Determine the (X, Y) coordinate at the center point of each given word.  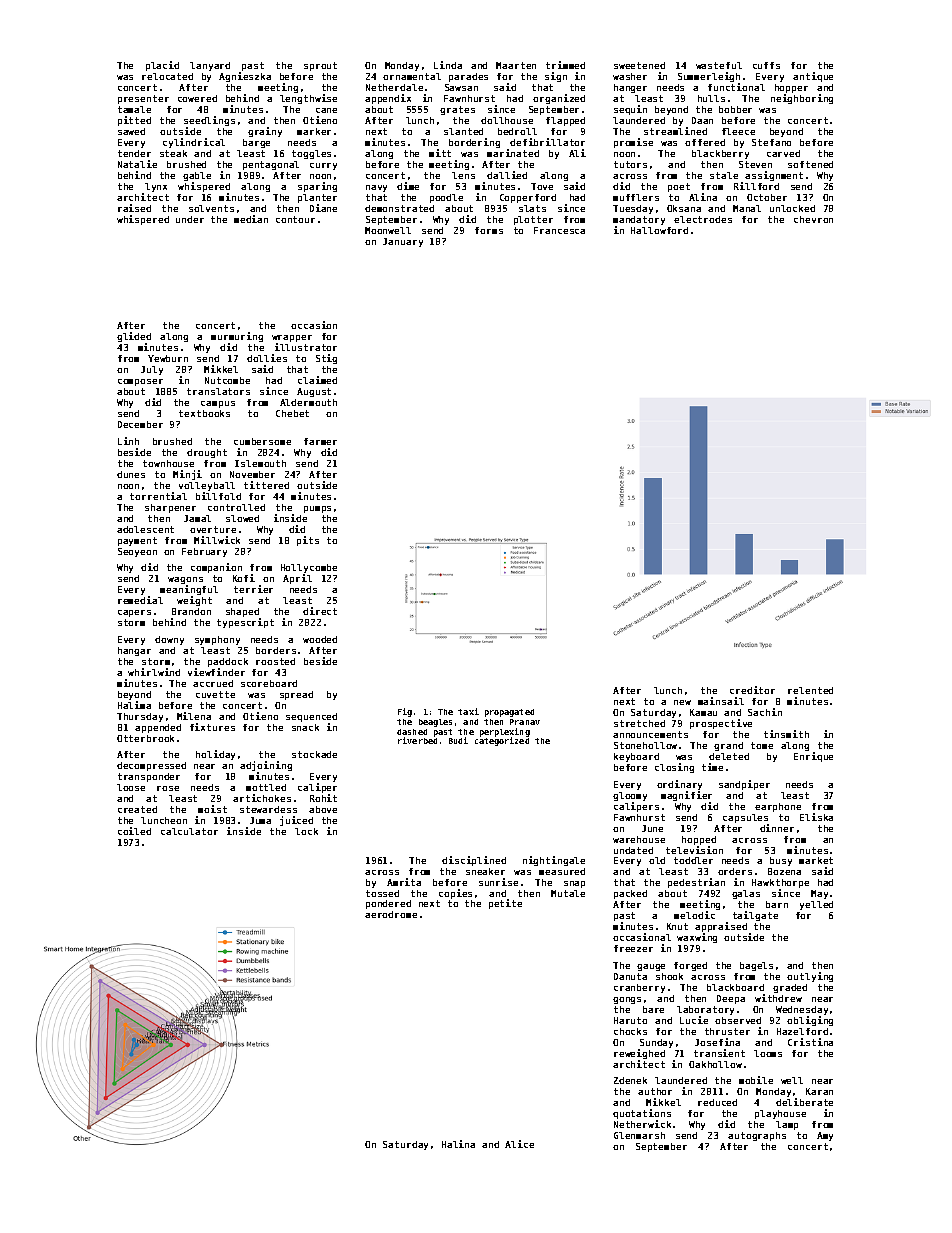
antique (813, 77)
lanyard (210, 66)
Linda (448, 65)
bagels (756, 966)
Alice (519, 1144)
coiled (134, 831)
